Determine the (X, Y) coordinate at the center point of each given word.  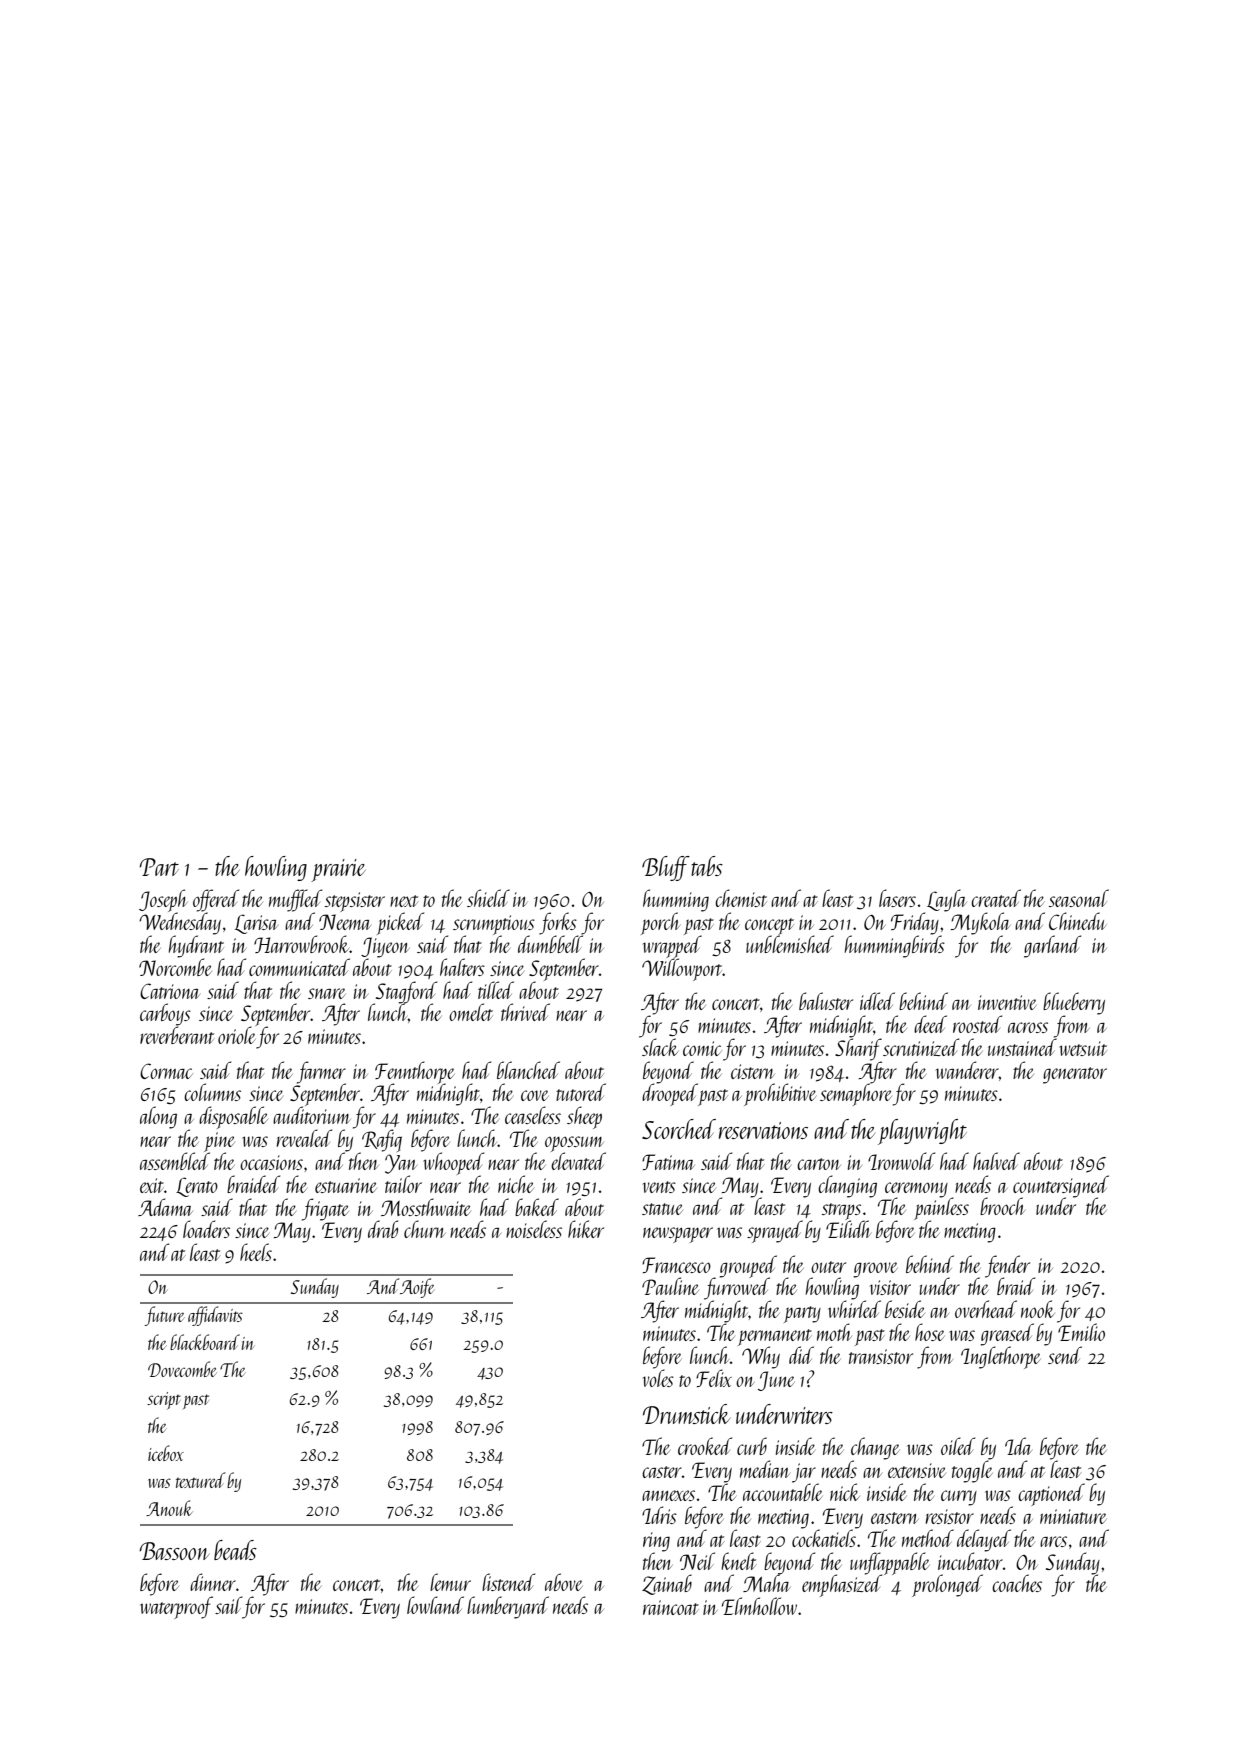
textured (200, 1480)
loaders (206, 1229)
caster (662, 1472)
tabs (707, 866)
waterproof (176, 1607)
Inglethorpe (1001, 1357)
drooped (670, 1094)
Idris (659, 1515)
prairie (338, 870)
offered (216, 900)
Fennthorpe (415, 1072)
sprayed (775, 1231)
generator (1075, 1075)
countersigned (1061, 1186)
